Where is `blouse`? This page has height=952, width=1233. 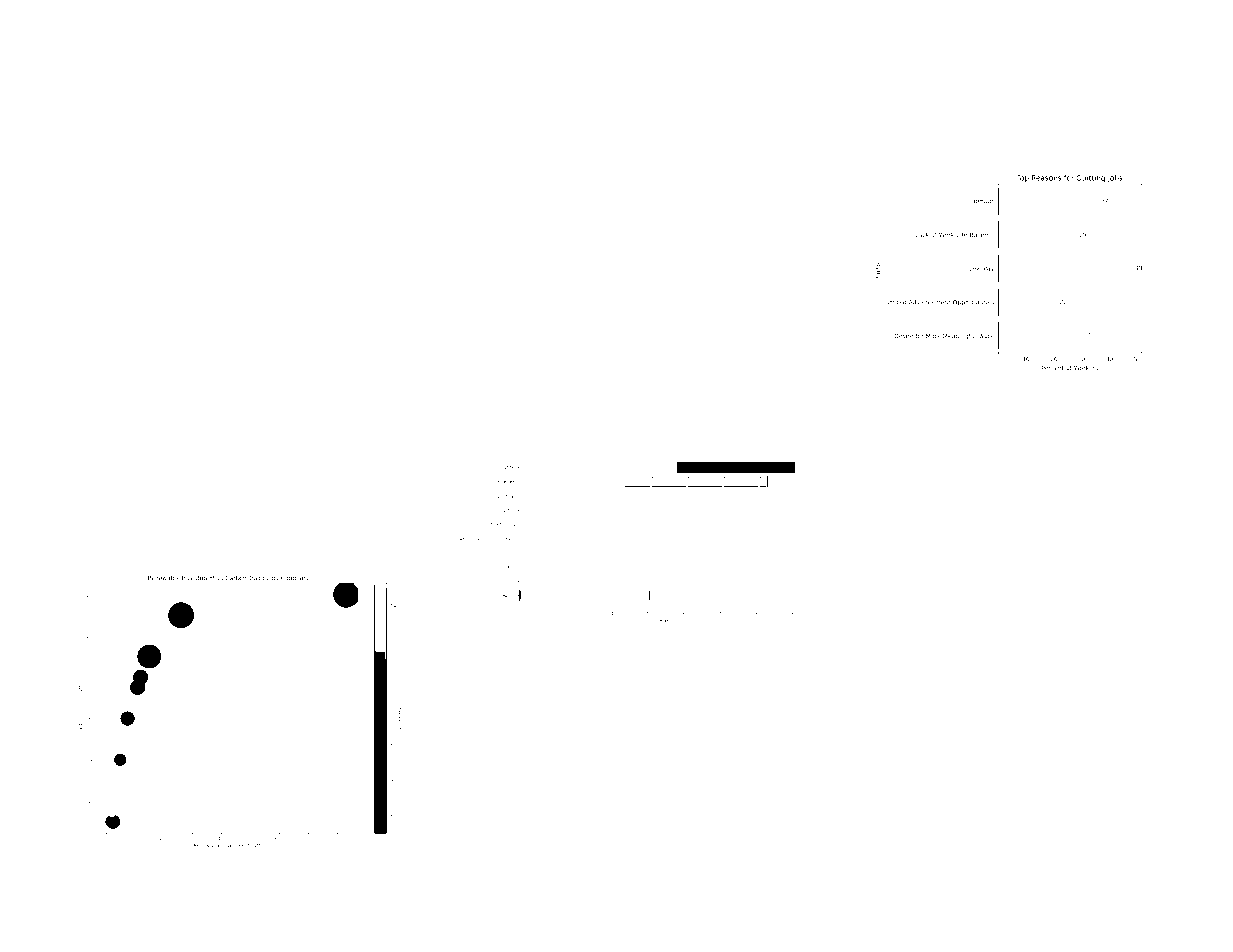
blouse is located at coordinates (762, 48).
